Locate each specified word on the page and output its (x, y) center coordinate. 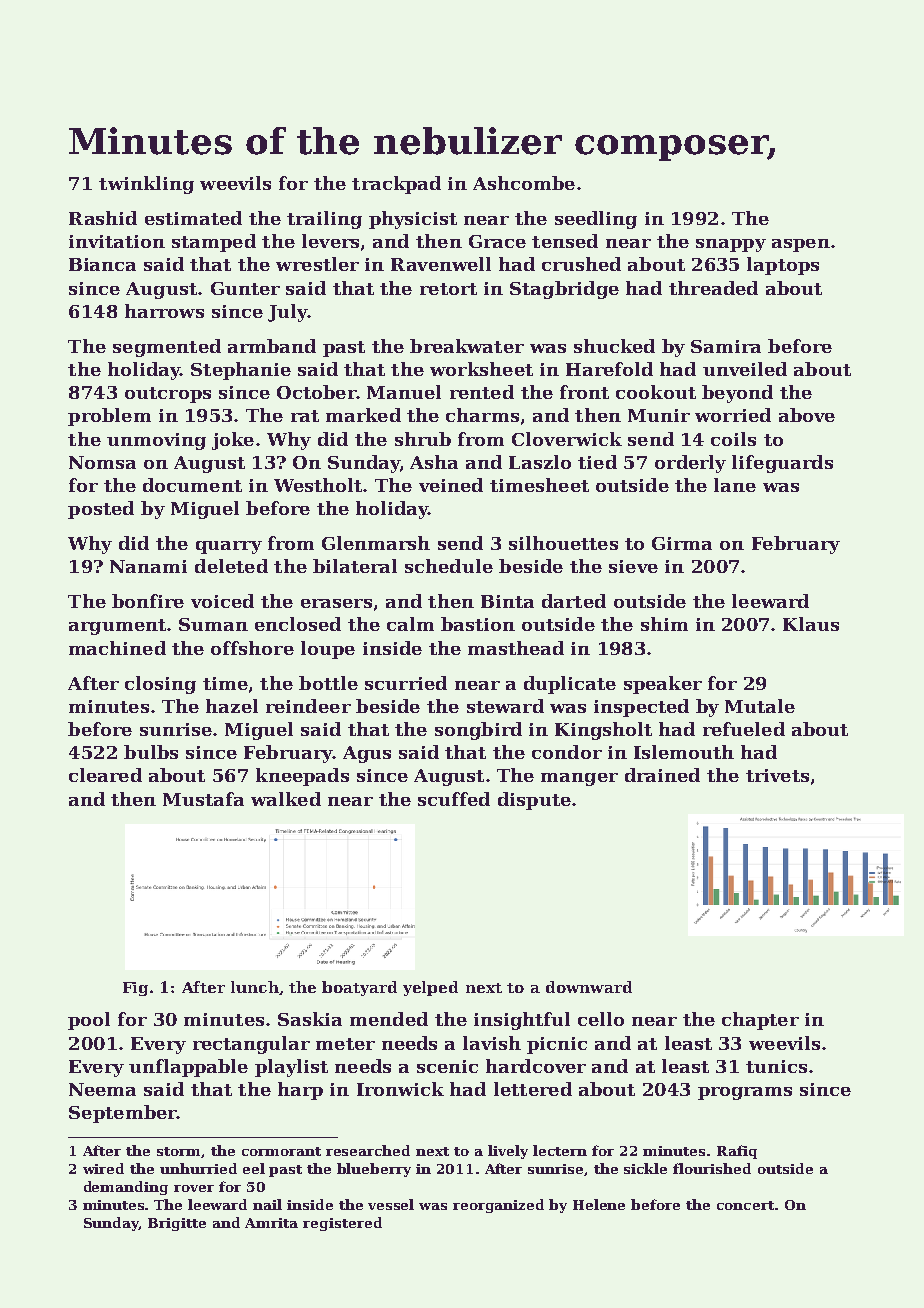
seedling (596, 220)
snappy (731, 245)
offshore (252, 648)
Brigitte (177, 1224)
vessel (391, 1204)
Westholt (318, 485)
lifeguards (782, 464)
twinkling (146, 185)
